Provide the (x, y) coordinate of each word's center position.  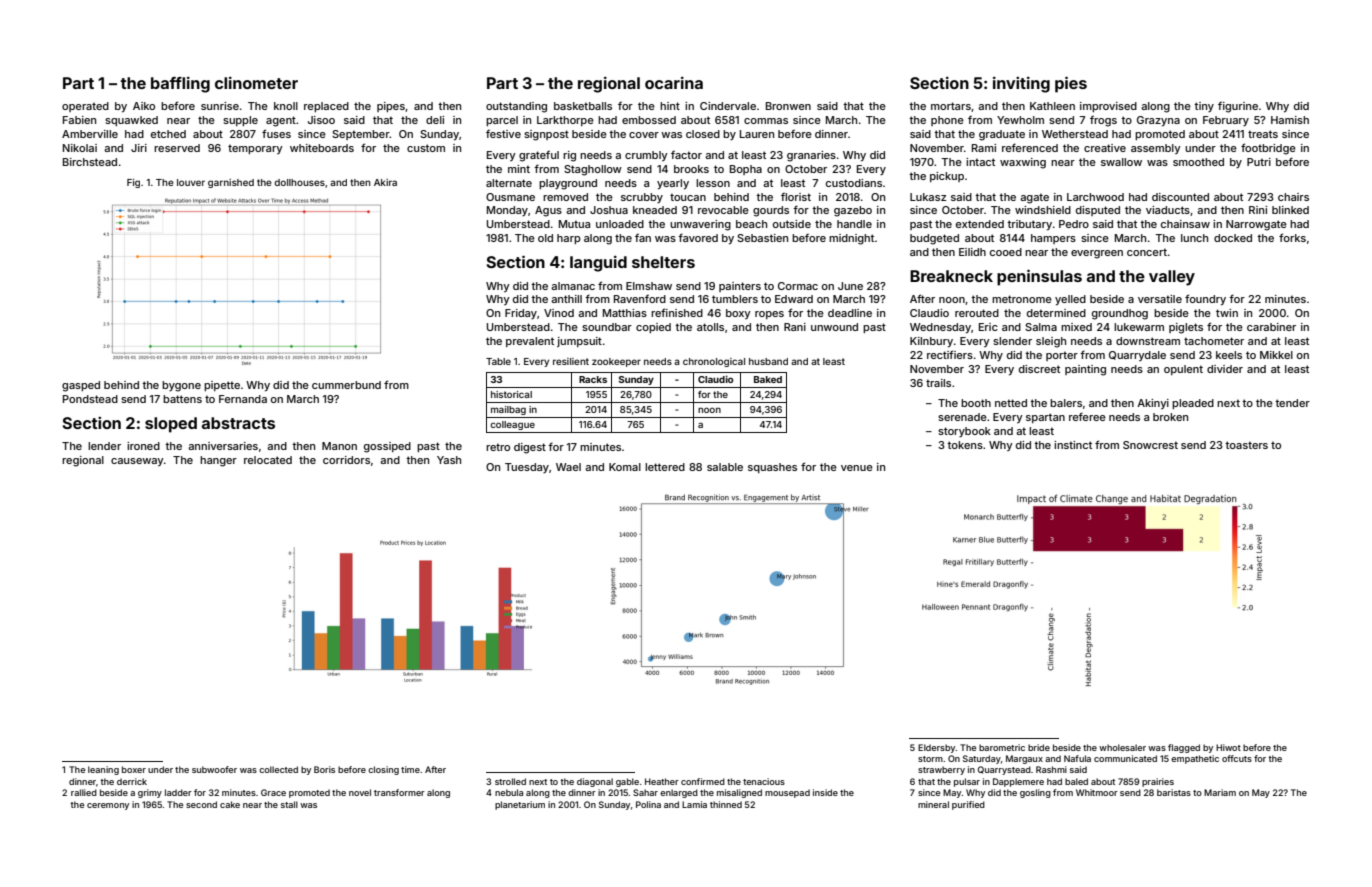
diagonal (595, 782)
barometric (1002, 747)
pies (1071, 84)
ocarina (674, 83)
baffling (180, 85)
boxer (134, 769)
